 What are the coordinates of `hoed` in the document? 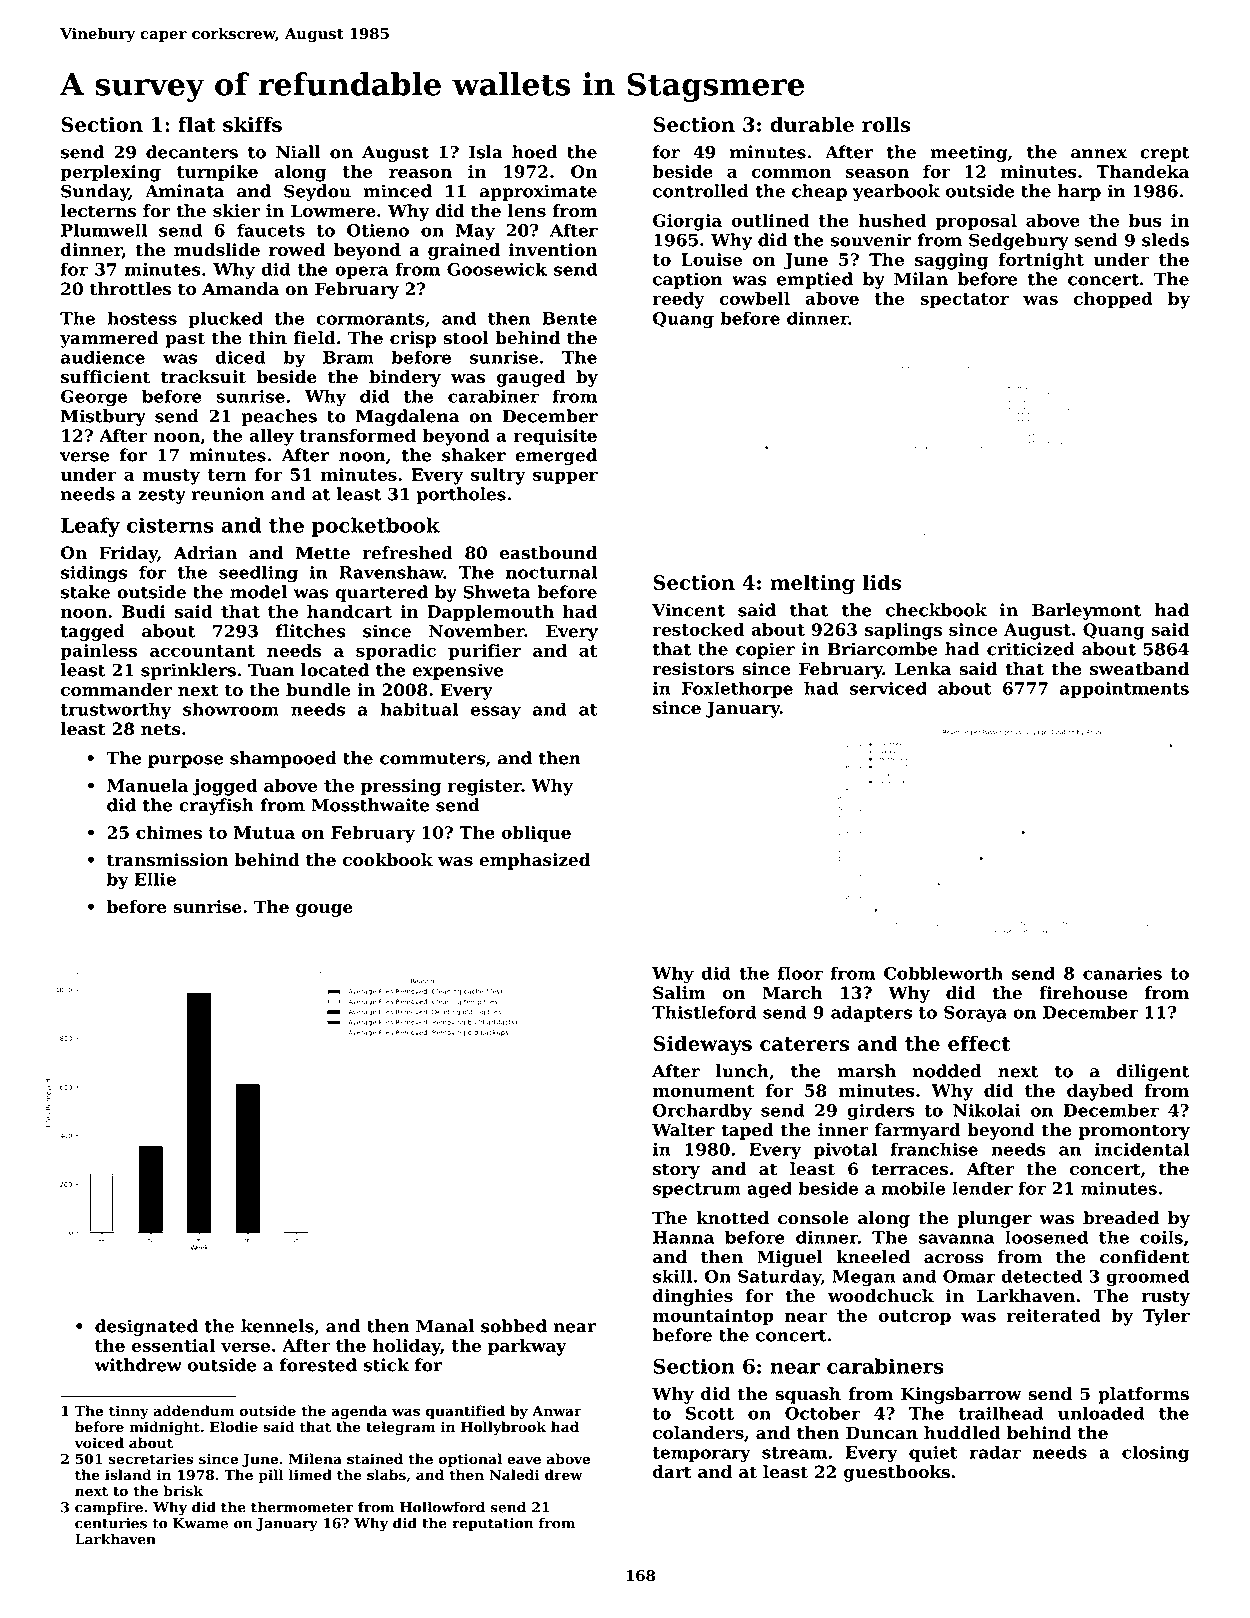 It's located at (535, 152).
